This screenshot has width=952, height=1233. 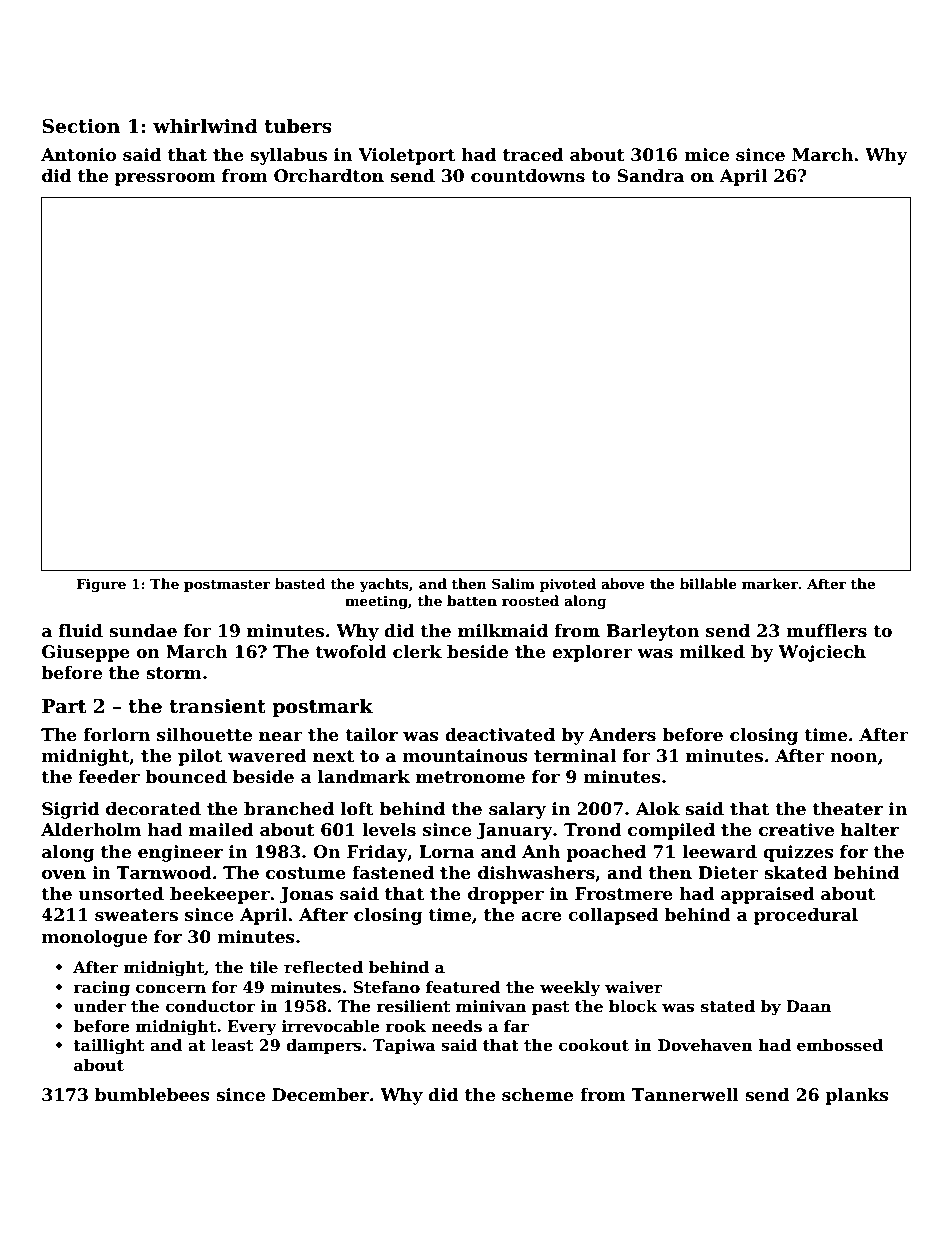 I want to click on waiver, so click(x=634, y=987).
